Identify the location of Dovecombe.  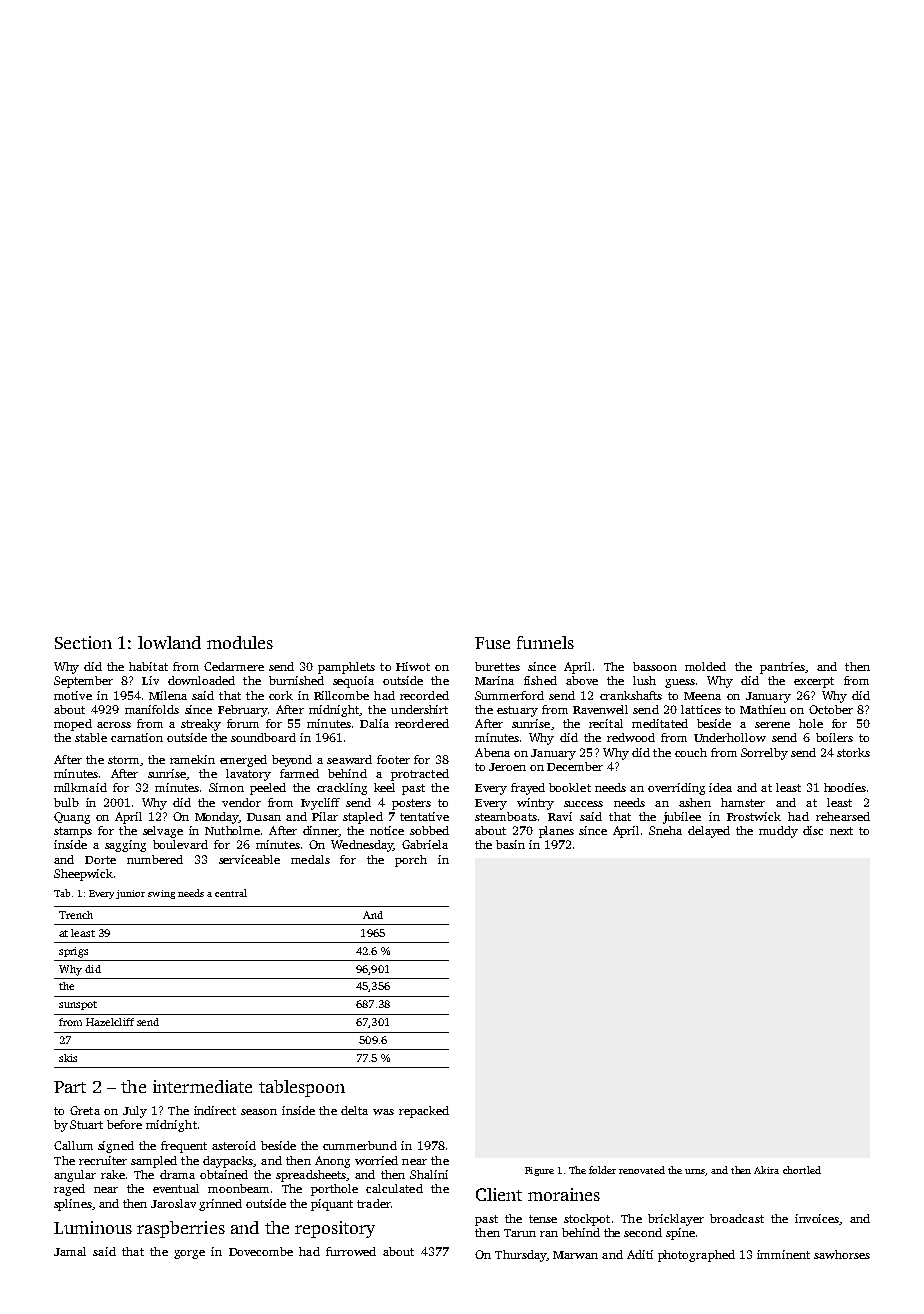
(261, 1251).
